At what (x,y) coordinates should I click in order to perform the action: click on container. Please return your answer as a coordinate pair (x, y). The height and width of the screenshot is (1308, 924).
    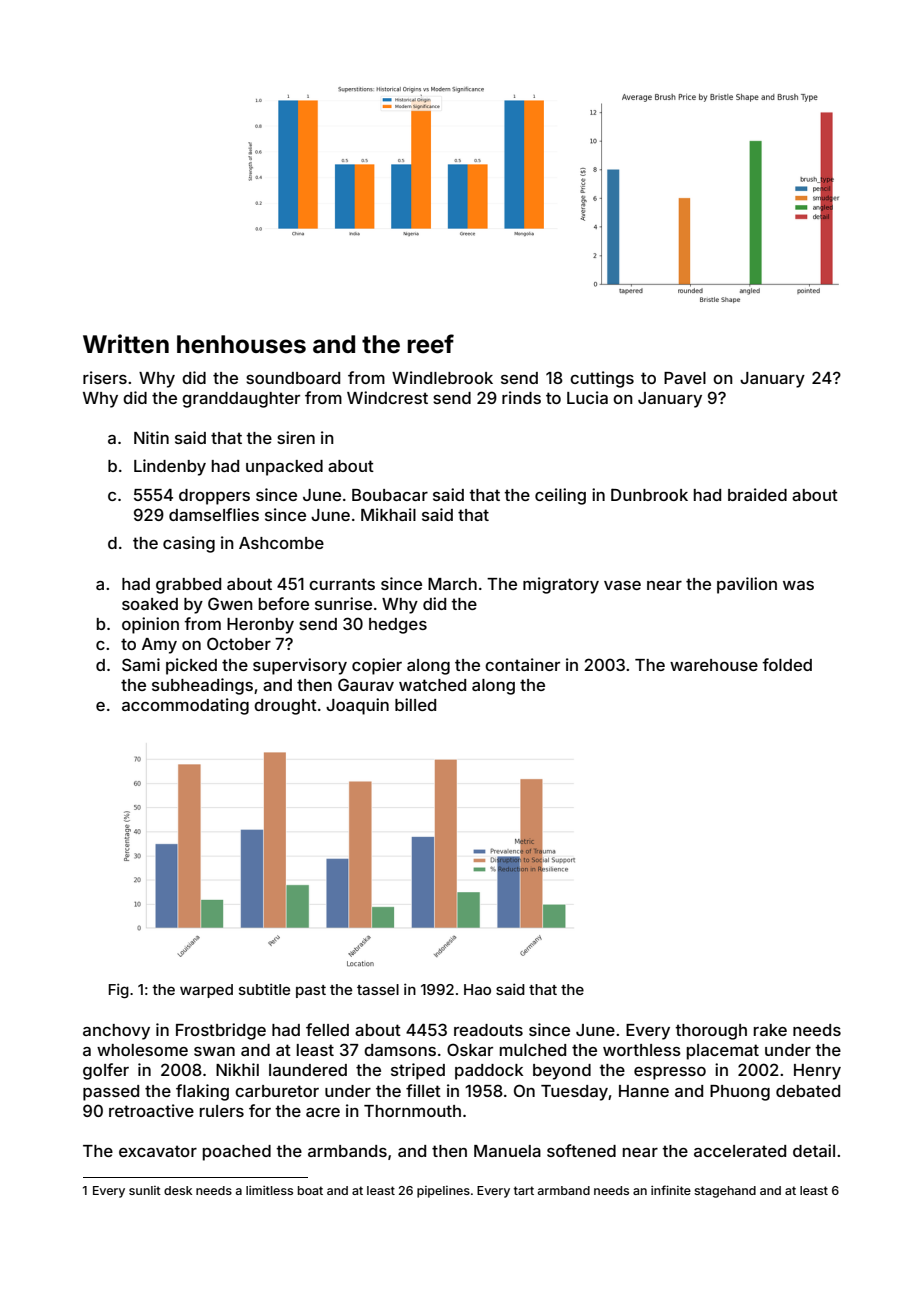
    Looking at the image, I should click on (522, 664).
